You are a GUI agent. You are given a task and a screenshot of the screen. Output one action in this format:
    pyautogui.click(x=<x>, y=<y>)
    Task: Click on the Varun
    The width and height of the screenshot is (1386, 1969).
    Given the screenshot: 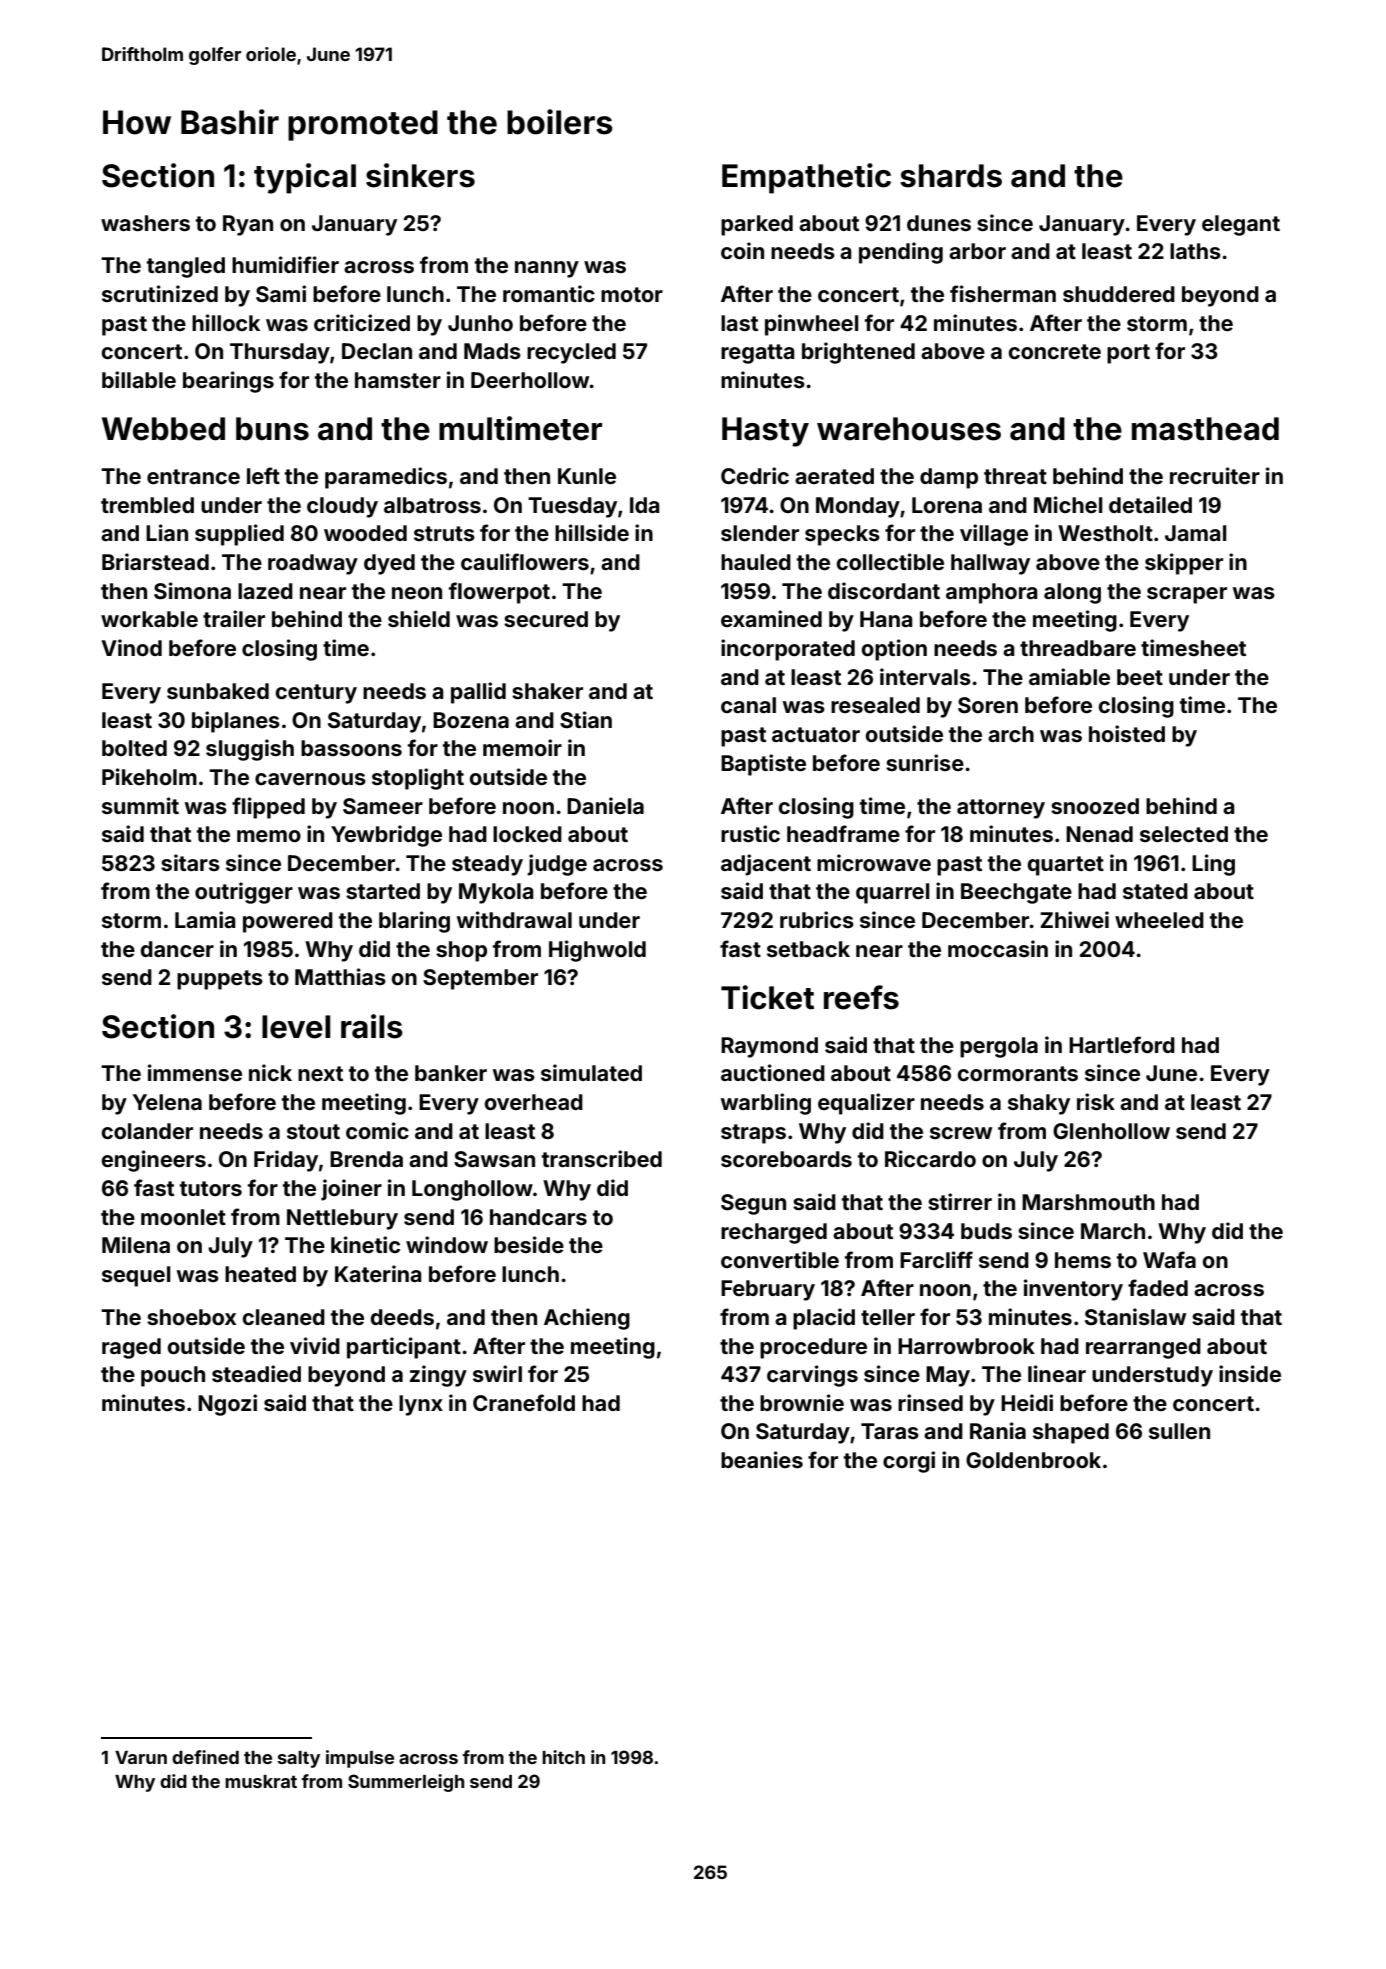 What is the action you would take?
    pyautogui.click(x=141, y=1757)
